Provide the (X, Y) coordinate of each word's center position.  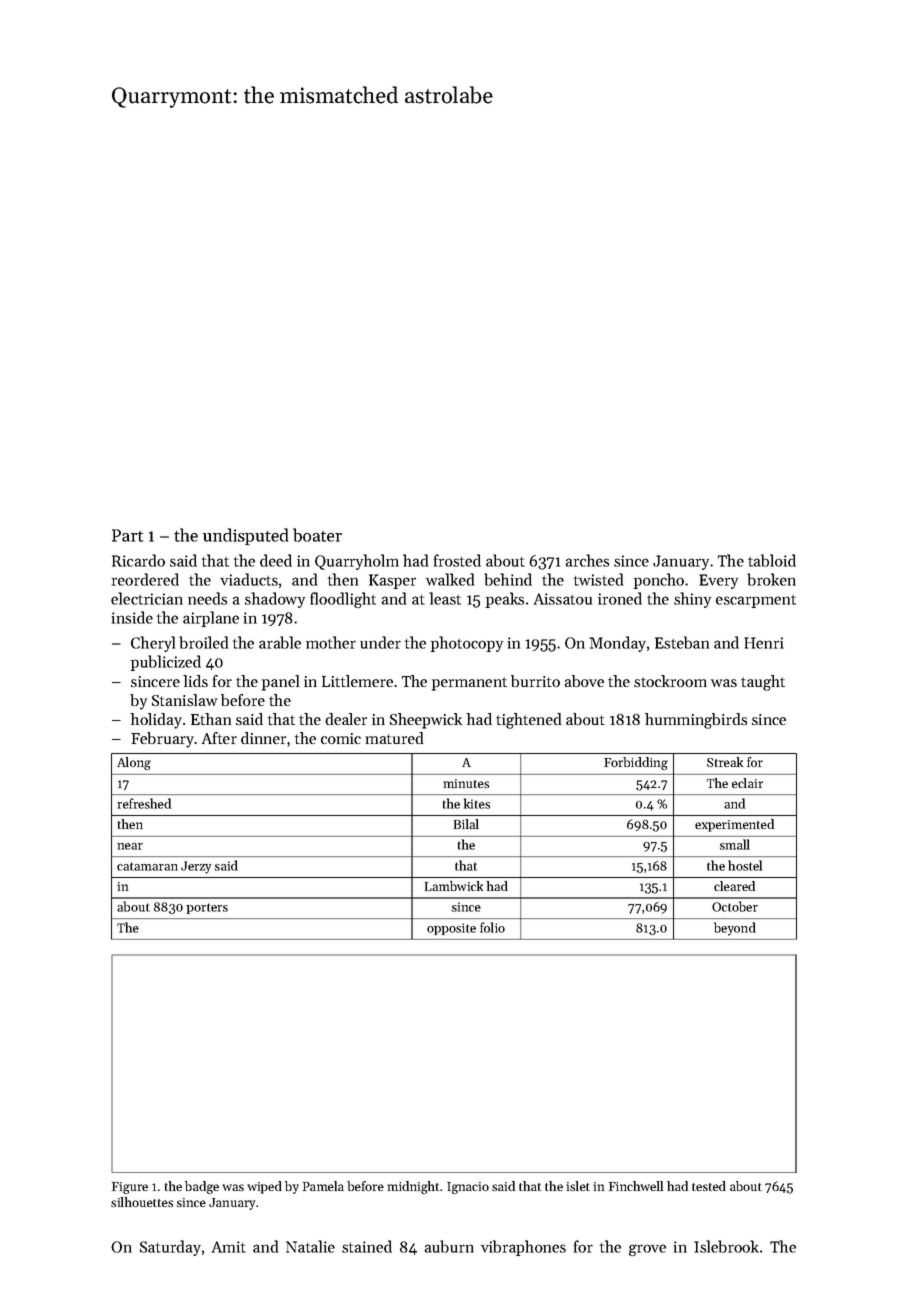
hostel (745, 865)
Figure (130, 1188)
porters (207, 908)
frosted (457, 560)
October (735, 906)
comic (341, 738)
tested (709, 1186)
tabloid (772, 560)
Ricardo (138, 560)
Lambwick (454, 886)
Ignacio (468, 1188)
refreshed (144, 803)
